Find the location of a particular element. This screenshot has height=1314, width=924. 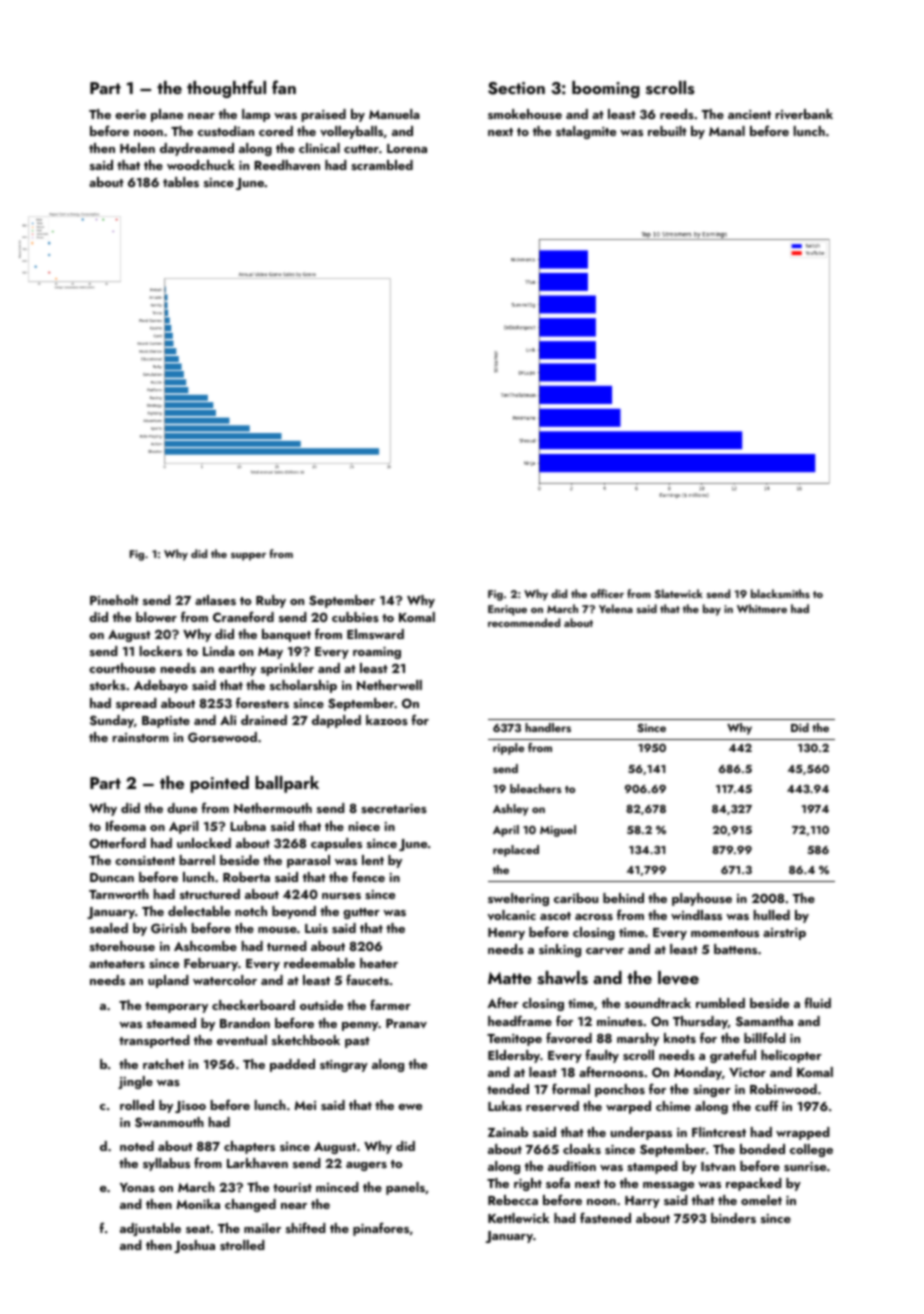

Slatewick is located at coordinates (679, 593).
